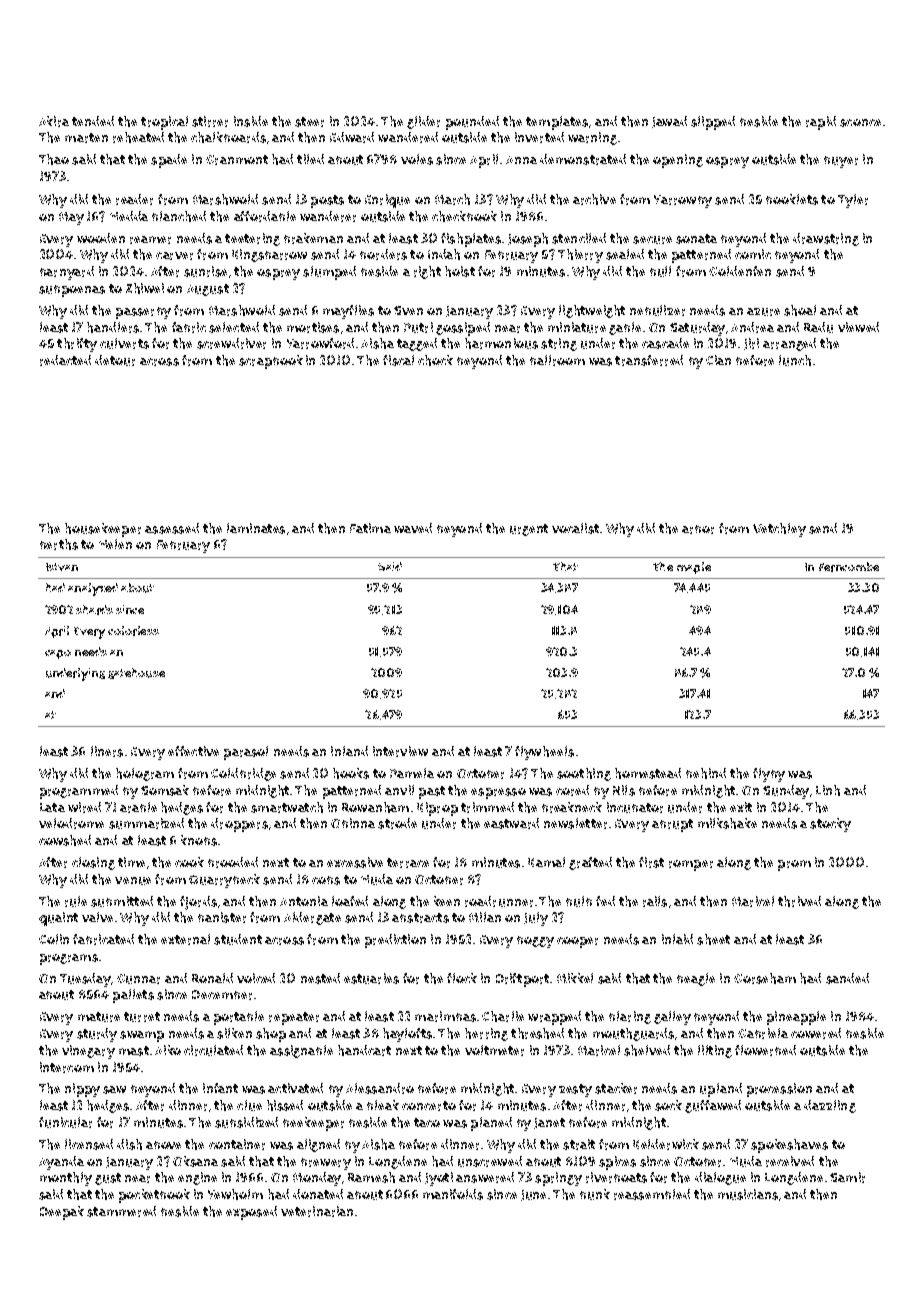 This page has width=924, height=1308. Describe the element at coordinates (529, 530) in the page. I see `urgent` at that location.
